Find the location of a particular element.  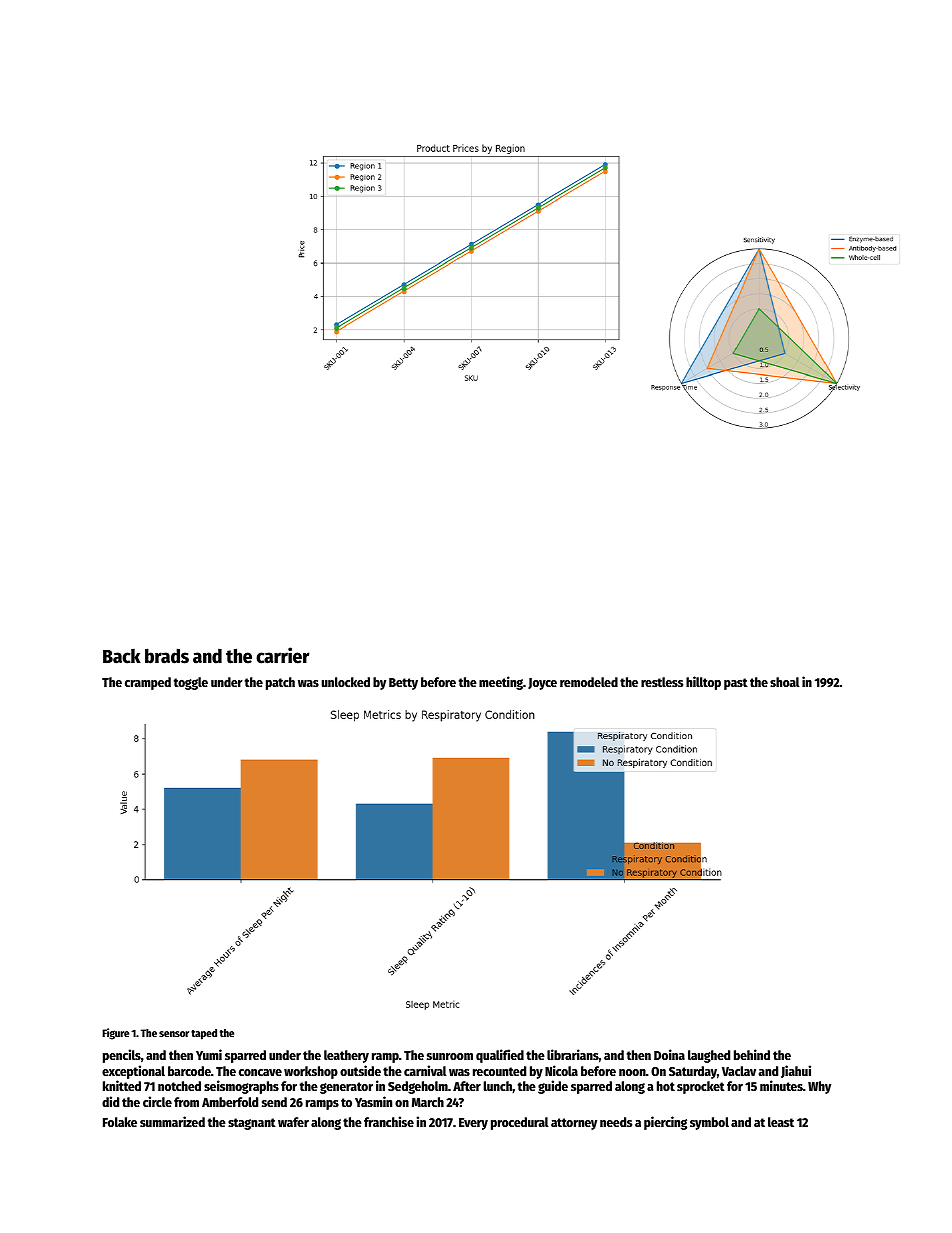

behind is located at coordinates (752, 1054).
